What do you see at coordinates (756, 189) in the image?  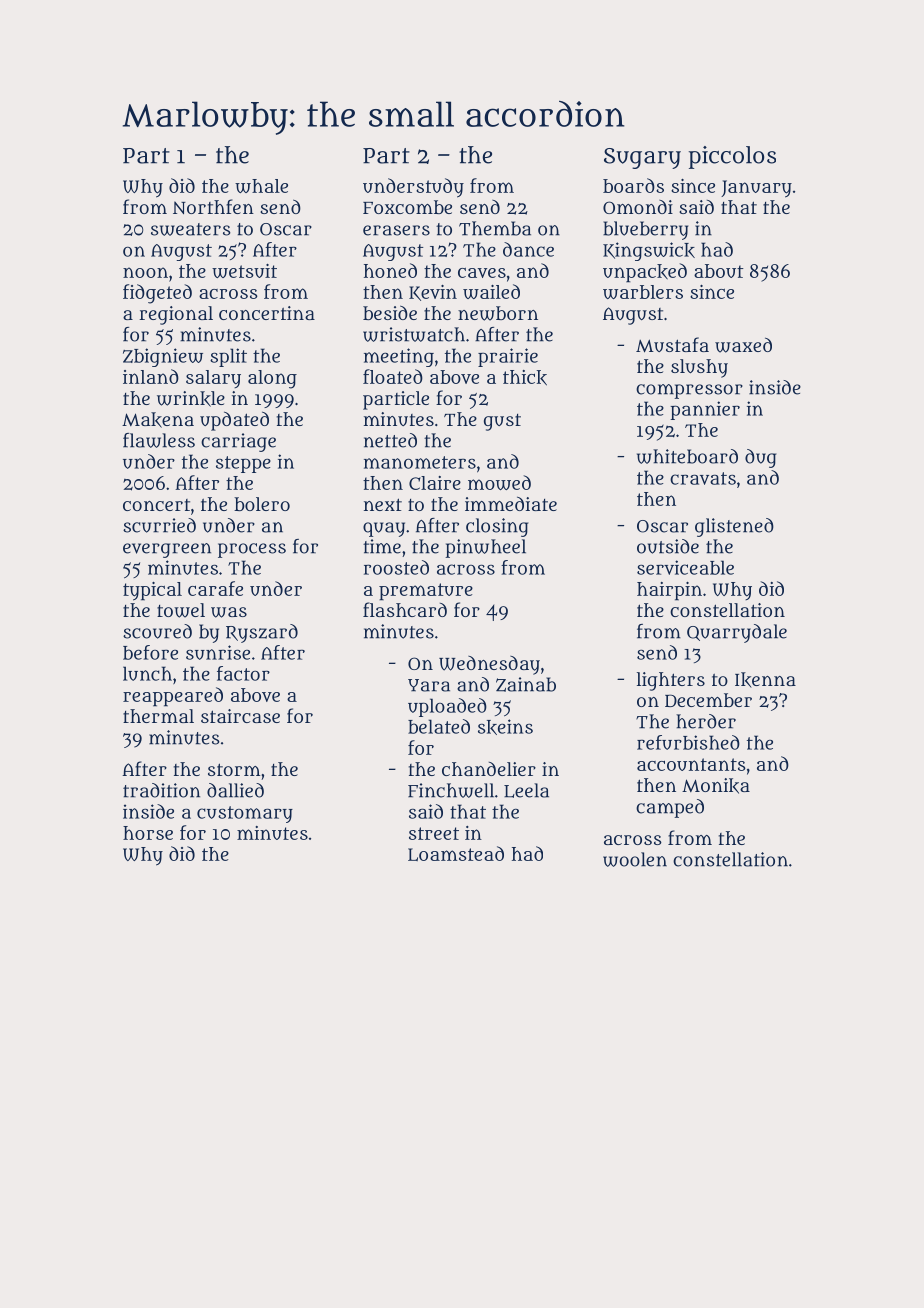 I see `January` at bounding box center [756, 189].
